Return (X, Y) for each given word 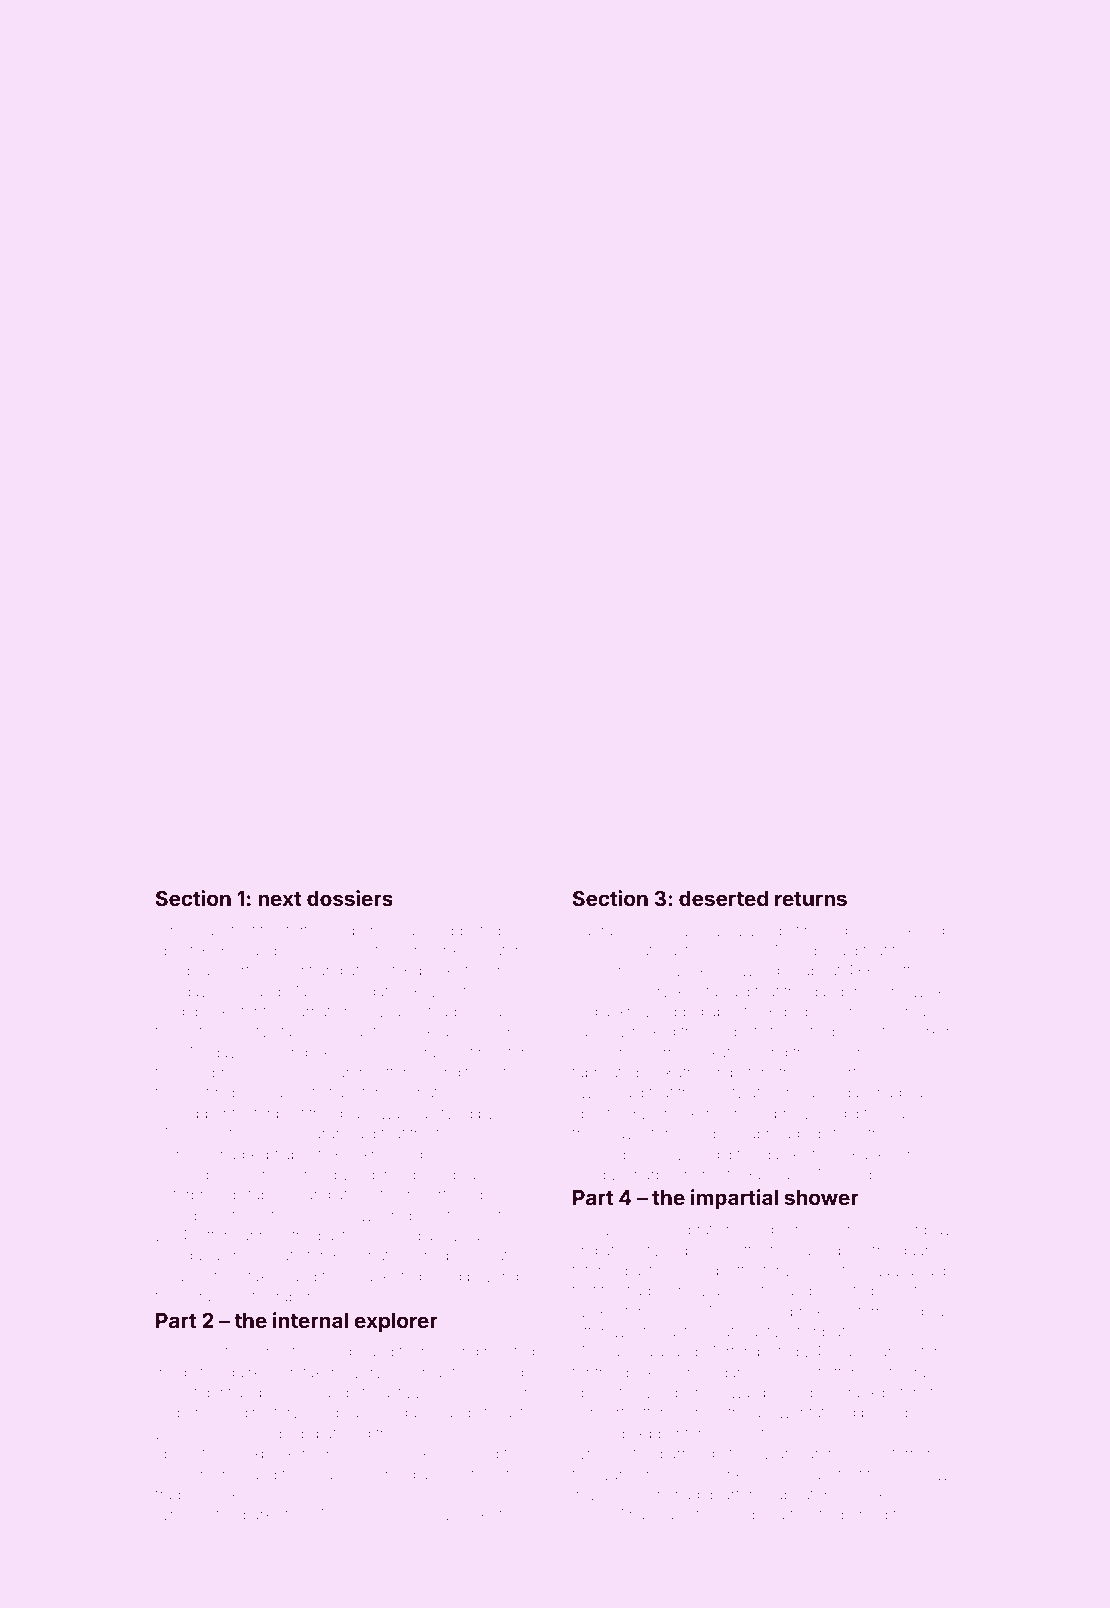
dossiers (350, 898)
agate (492, 1218)
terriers (915, 1453)
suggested (465, 933)
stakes (261, 1276)
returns (811, 899)
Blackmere (884, 1154)
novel (633, 1230)
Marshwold (359, 1514)
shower (822, 1197)
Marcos (181, 1133)
